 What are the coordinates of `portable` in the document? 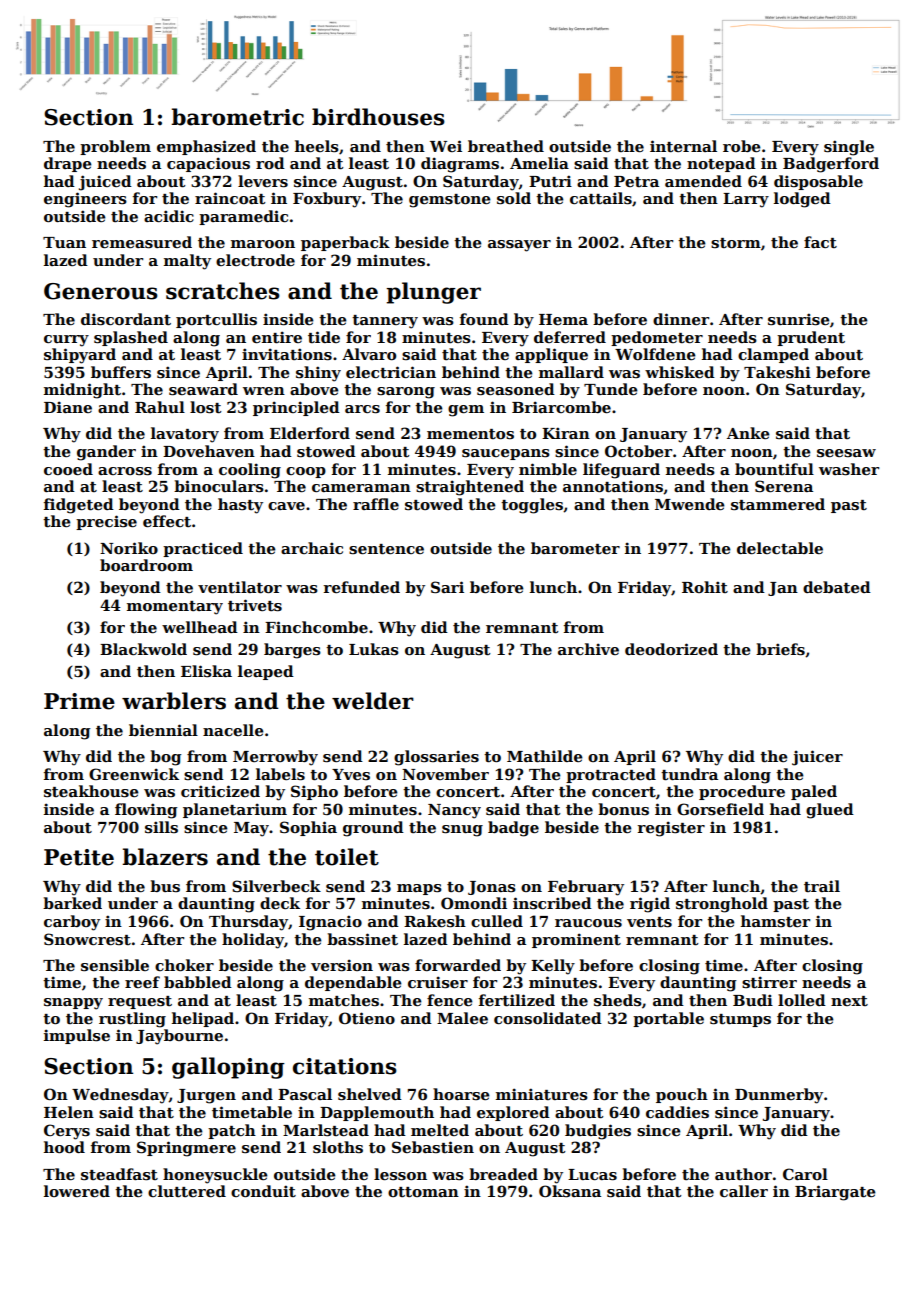 It's located at (668, 1019).
